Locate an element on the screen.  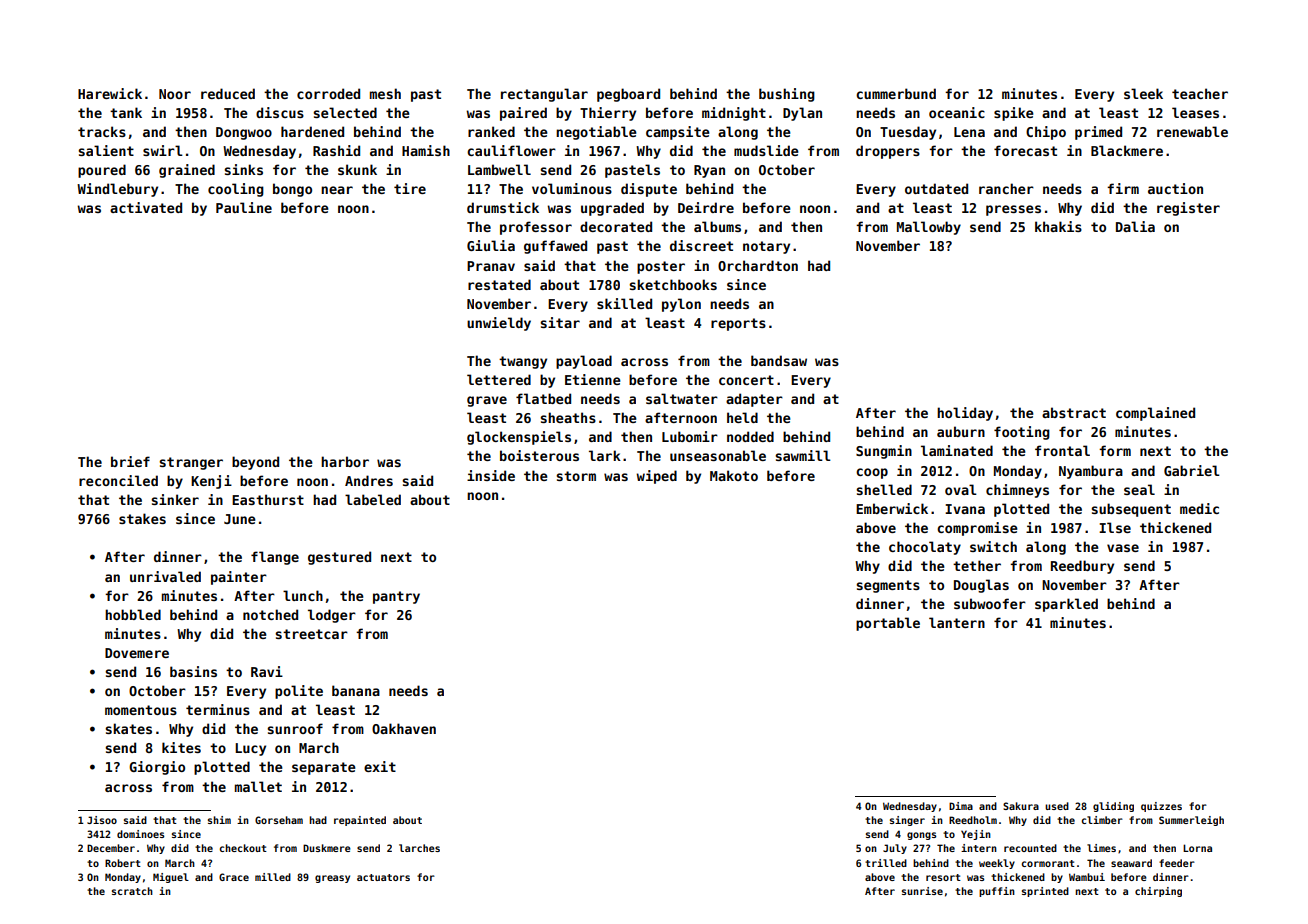
khakis is located at coordinates (1058, 226).
